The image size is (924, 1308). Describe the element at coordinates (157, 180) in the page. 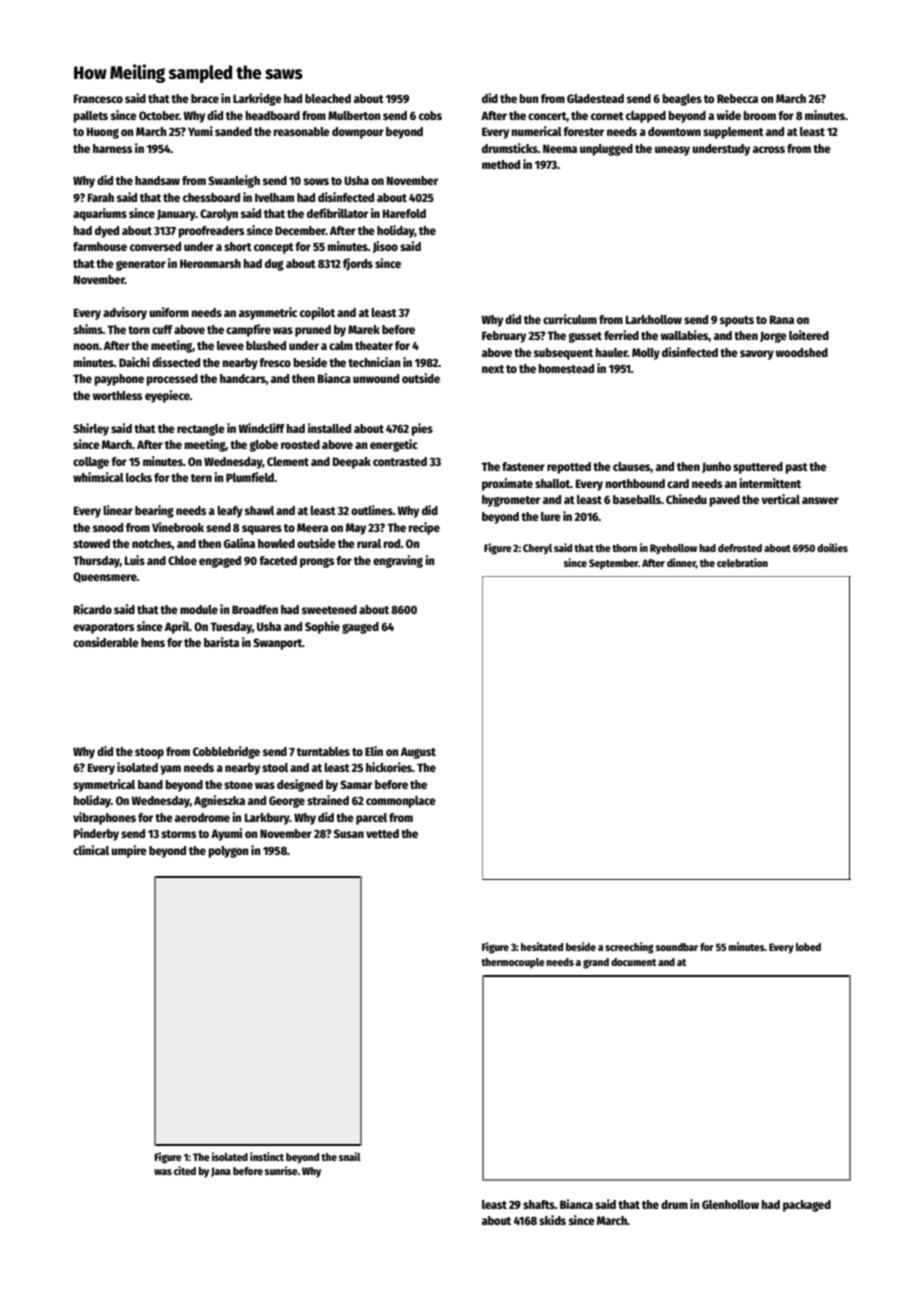

I see `handsaw` at that location.
